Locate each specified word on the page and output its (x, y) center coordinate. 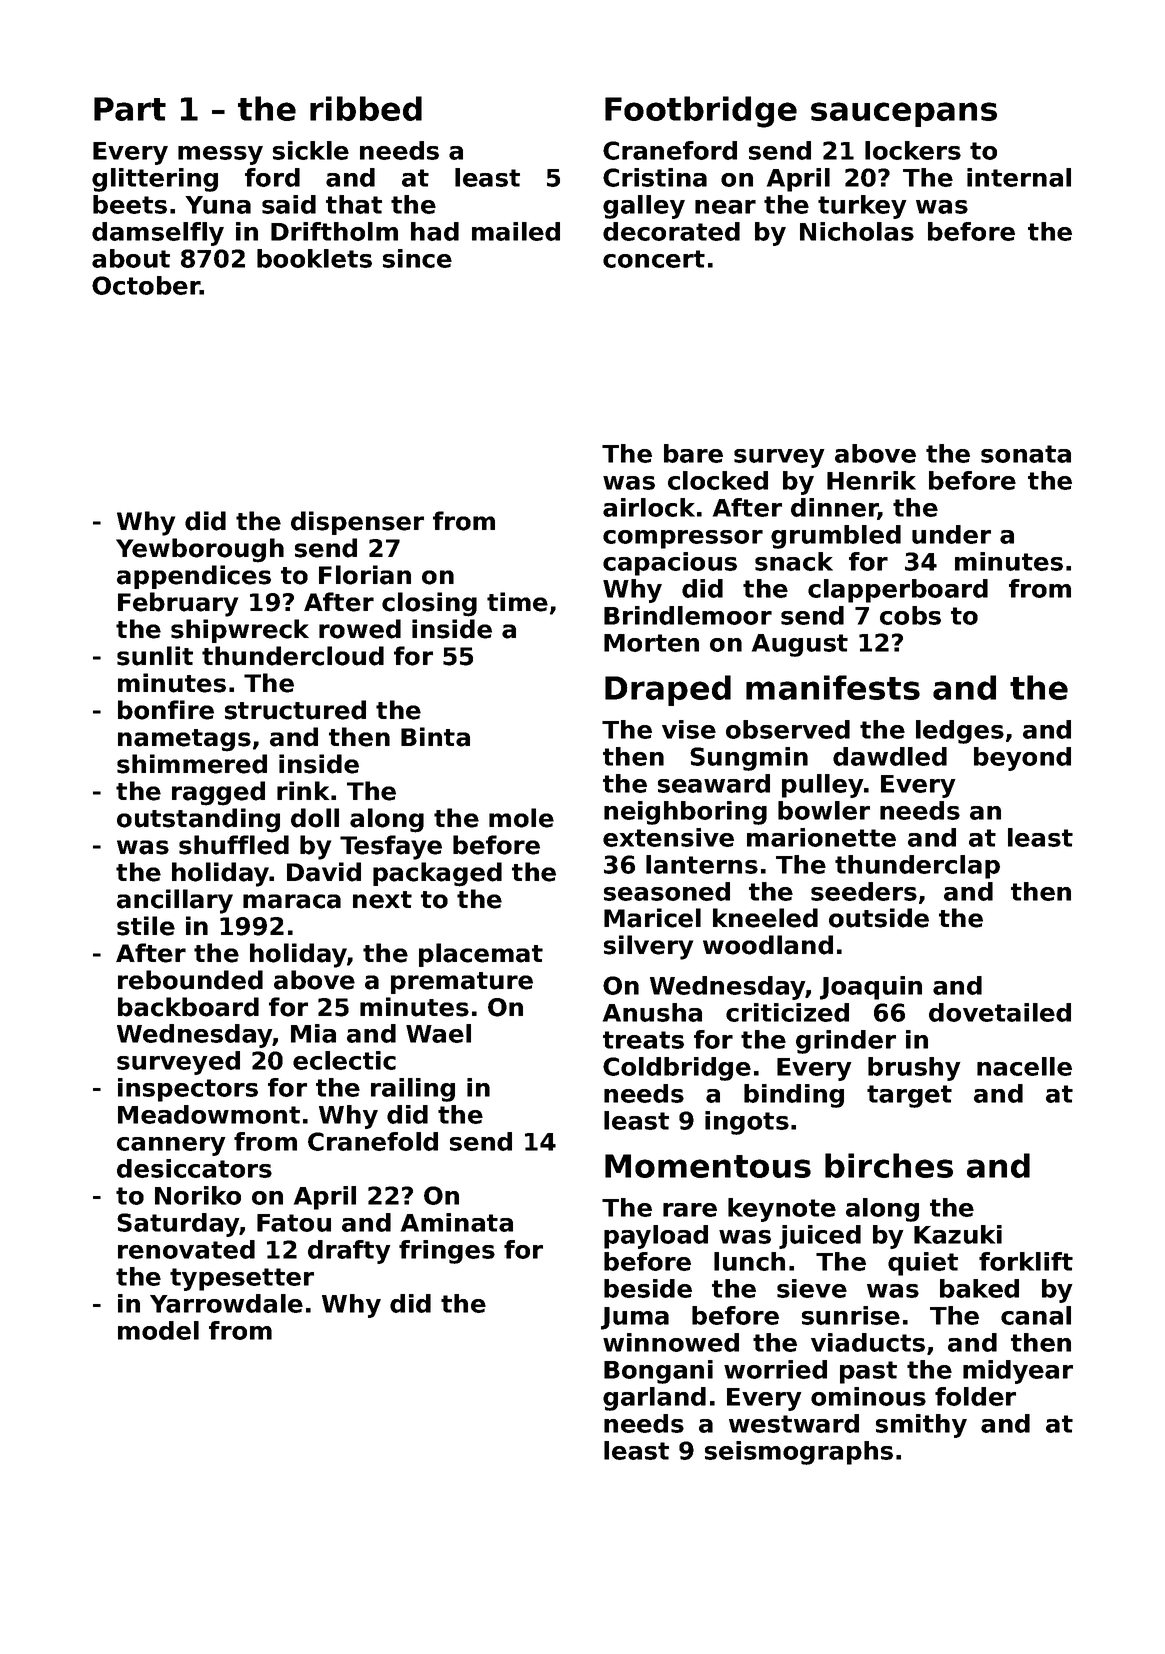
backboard (188, 1007)
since (417, 258)
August (800, 645)
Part (130, 109)
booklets (314, 258)
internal (1019, 177)
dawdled (890, 756)
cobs (910, 615)
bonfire (166, 710)
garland (654, 1399)
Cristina (655, 177)
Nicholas (857, 231)
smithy (921, 1426)
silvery (648, 947)
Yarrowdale (226, 1303)
